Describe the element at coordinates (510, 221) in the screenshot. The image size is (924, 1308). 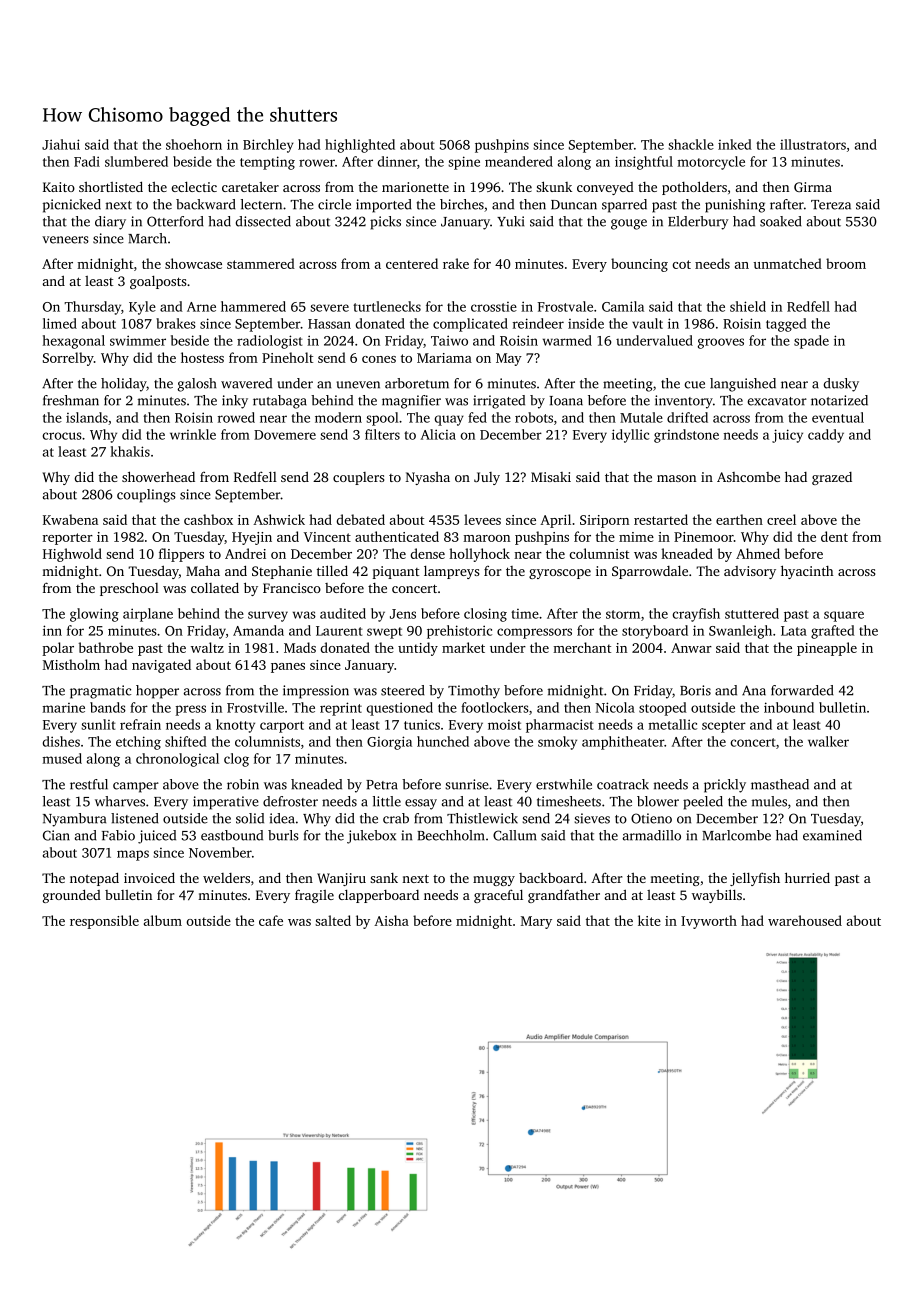
I see `Yuki` at that location.
